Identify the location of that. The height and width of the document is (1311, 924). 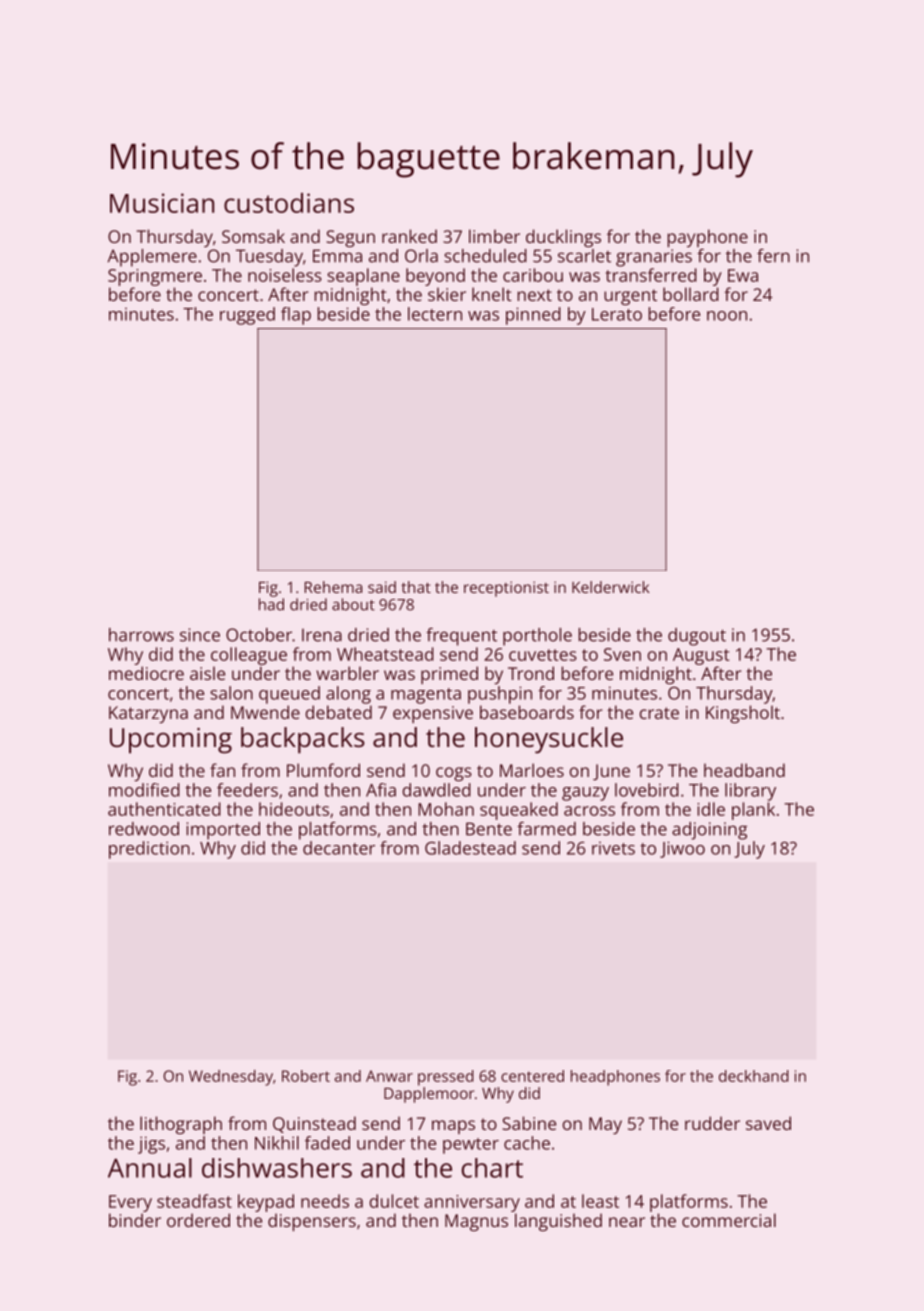
(416, 587).
